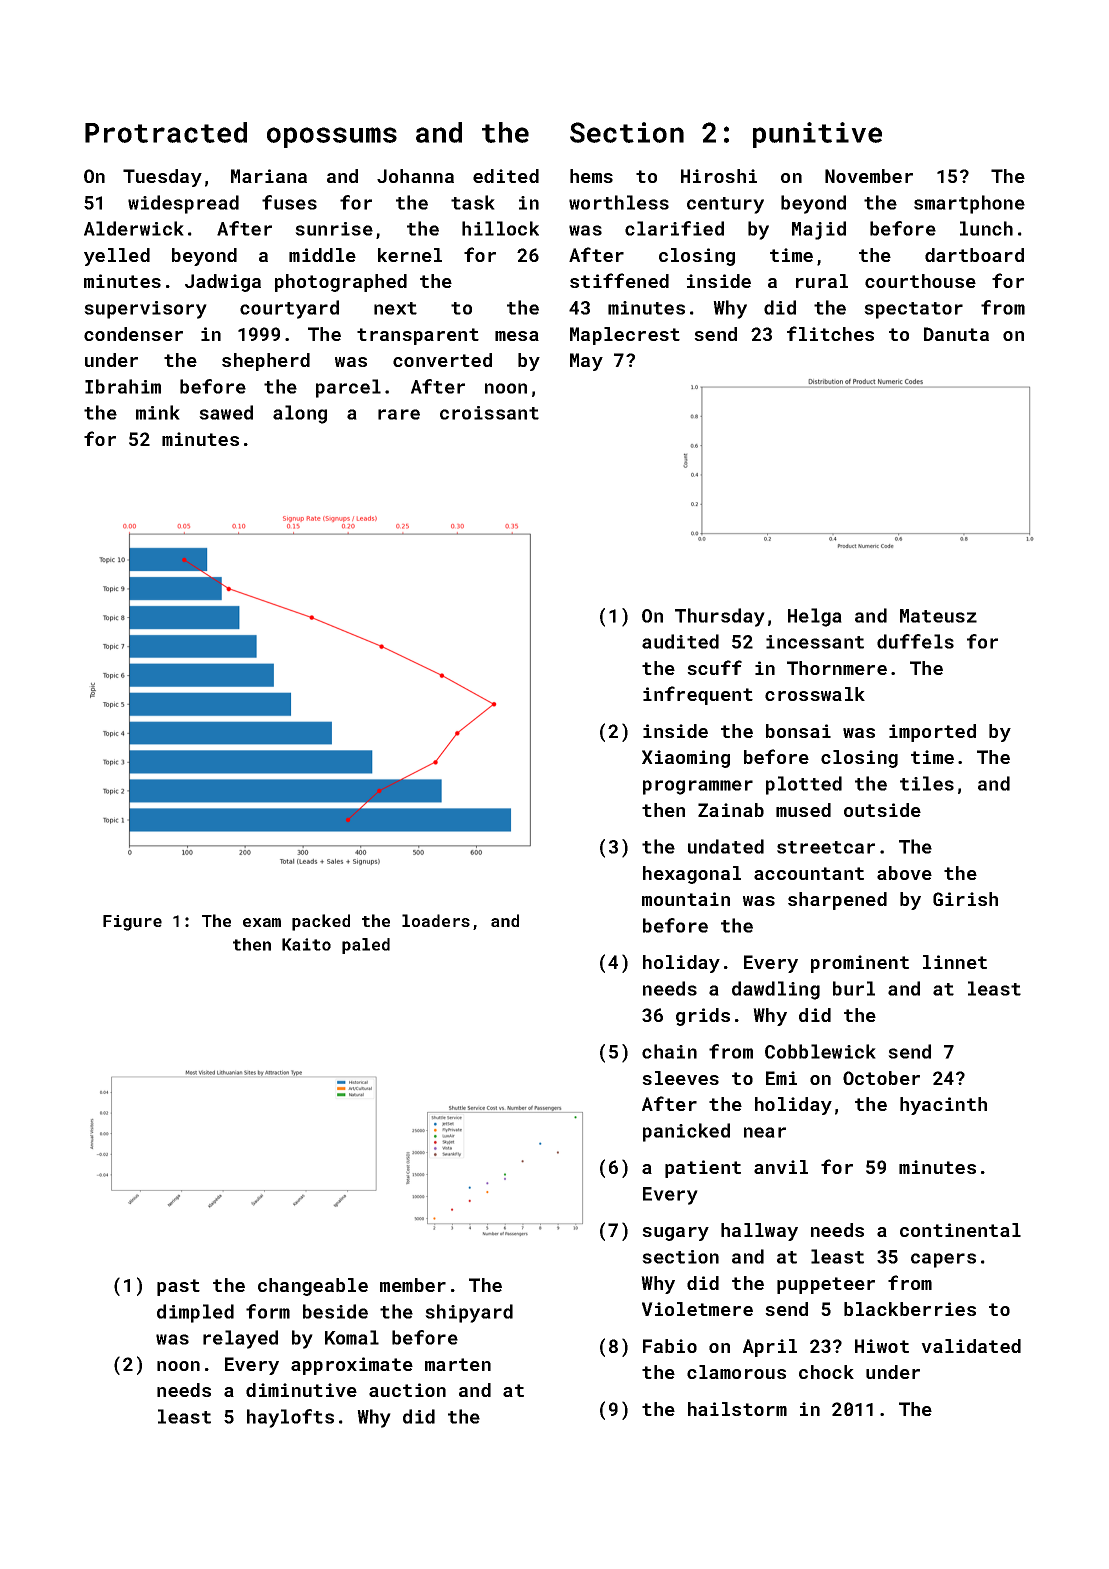  What do you see at coordinates (332, 137) in the image?
I see `opossums` at bounding box center [332, 137].
